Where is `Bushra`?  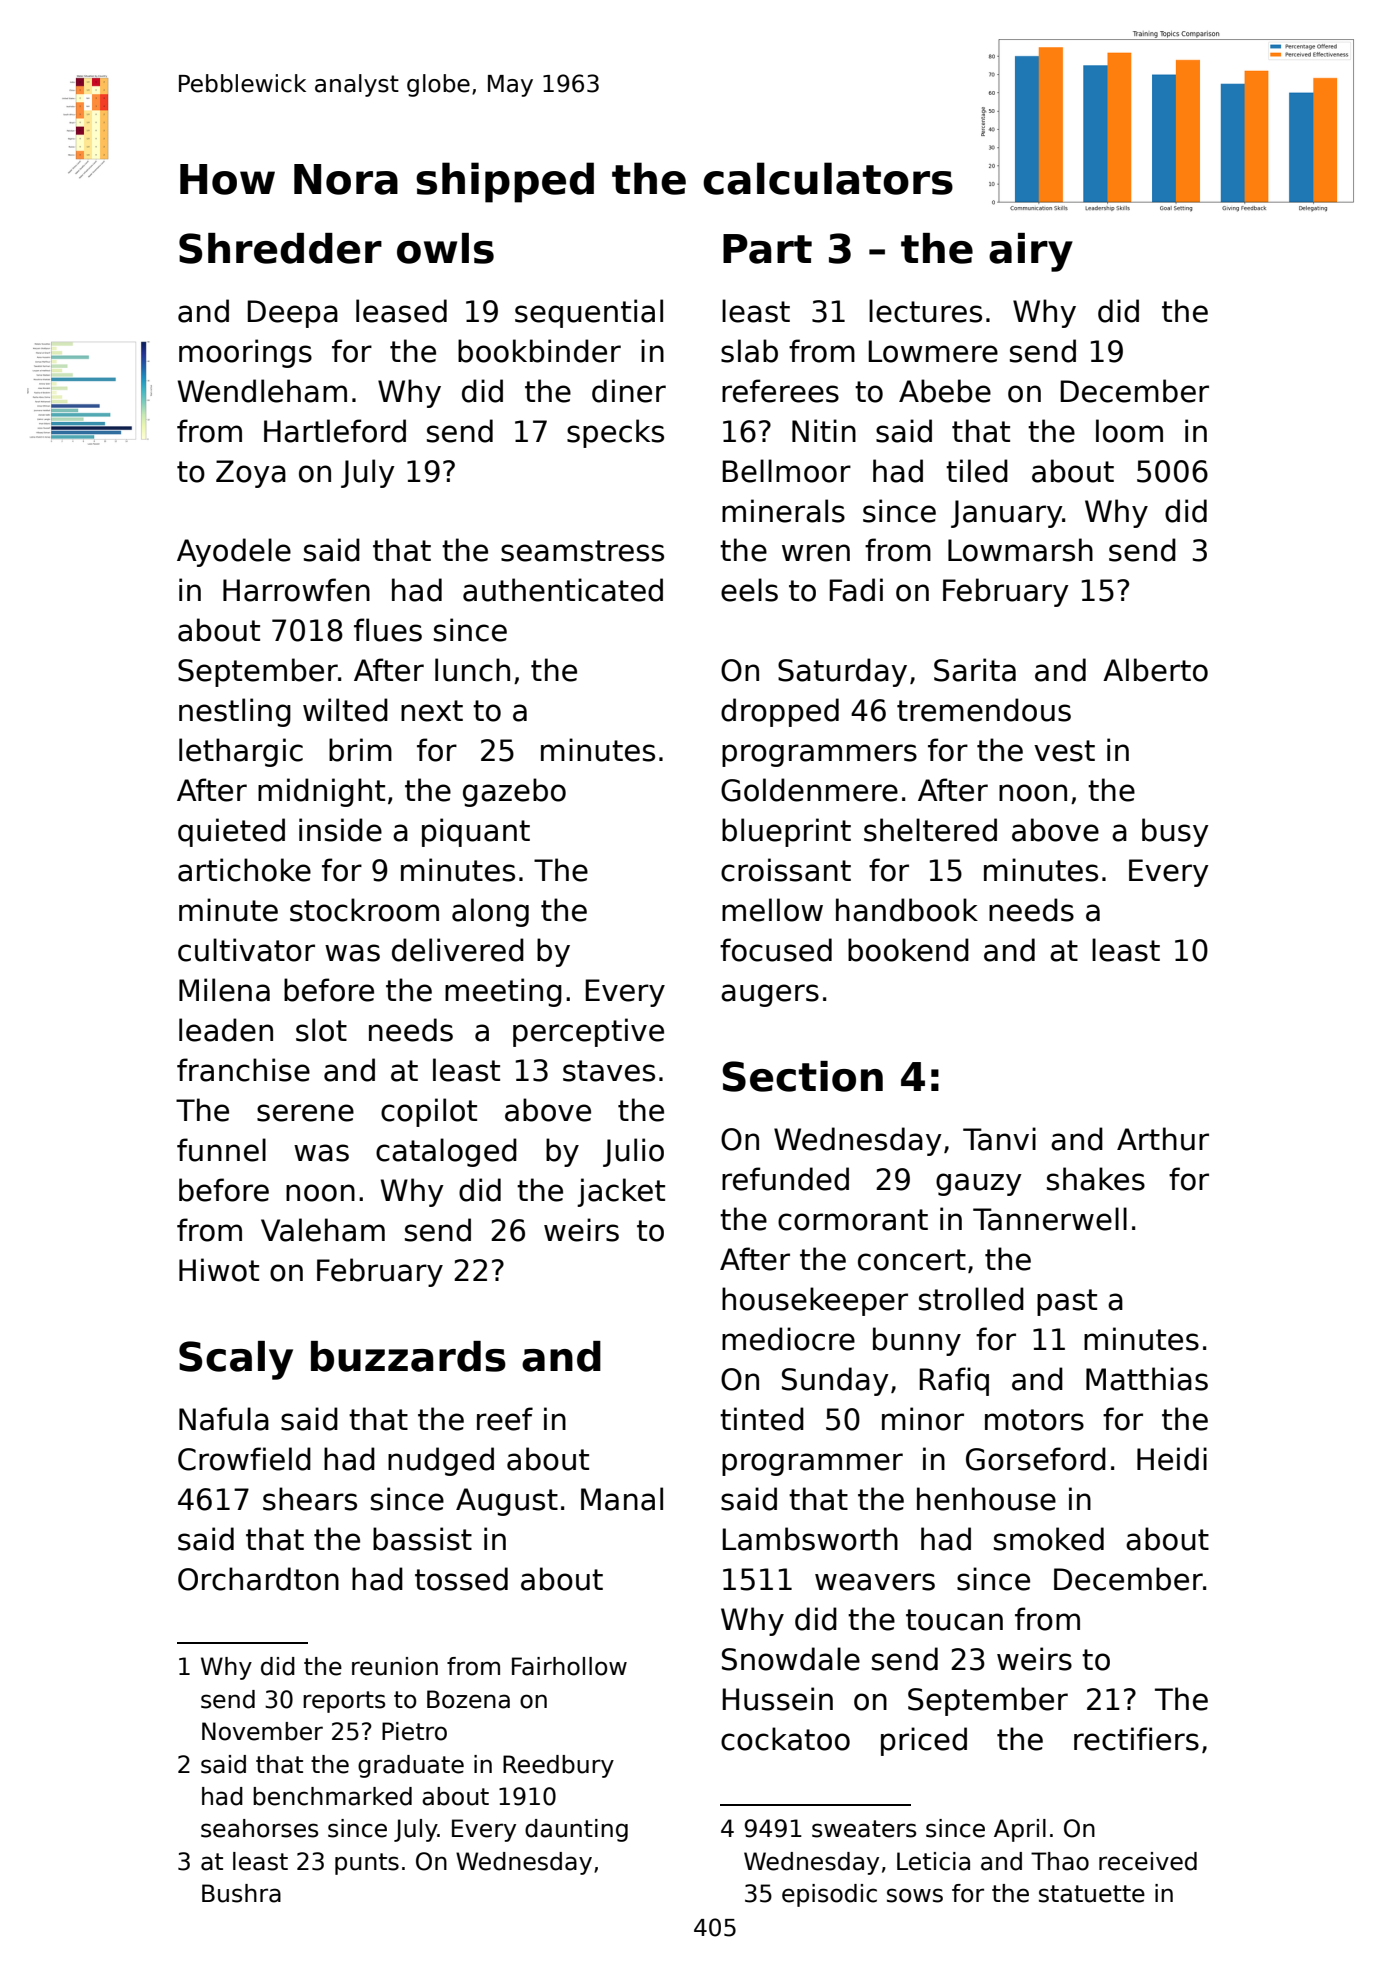
Bushra is located at coordinates (241, 1893).
